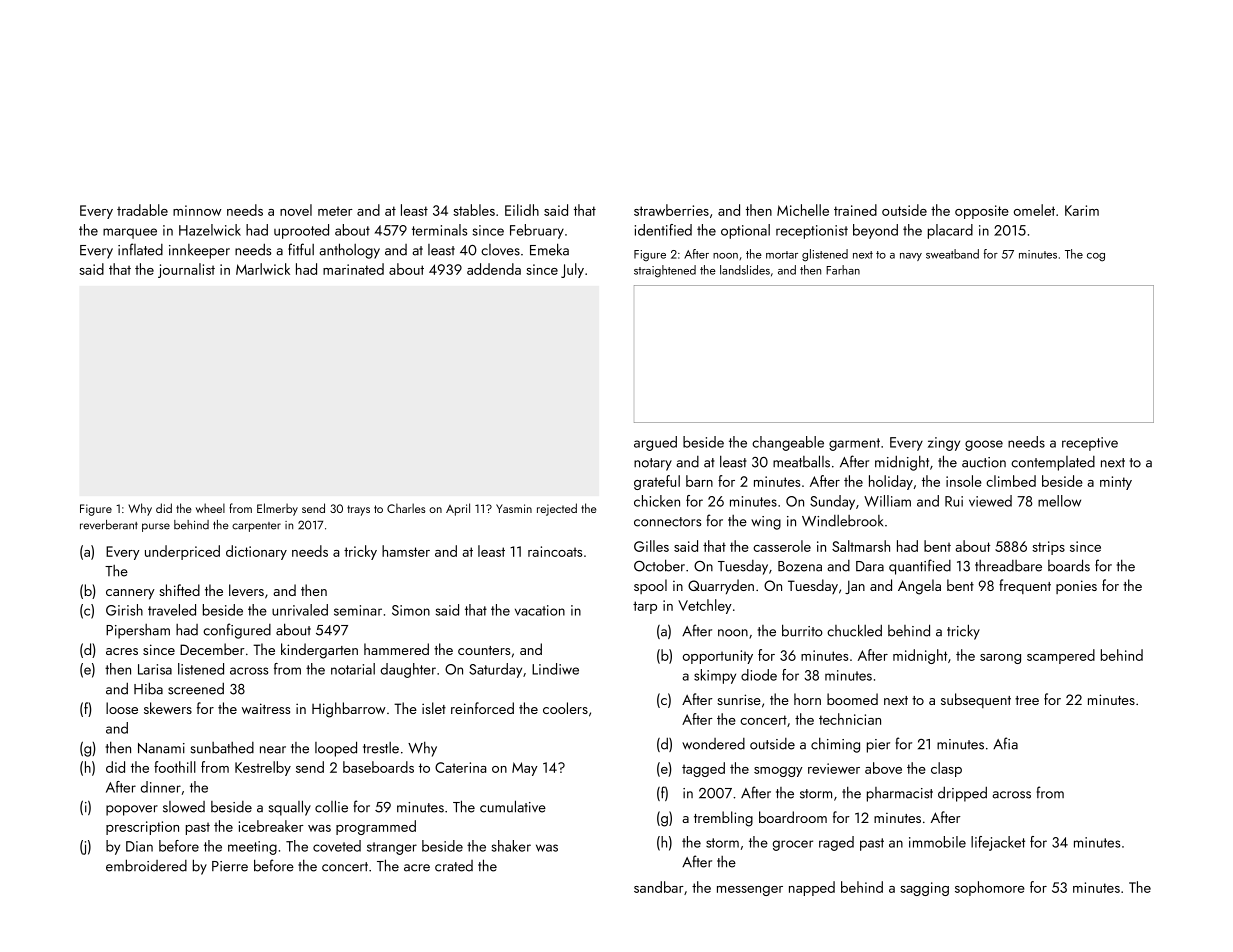 The image size is (1233, 952). What do you see at coordinates (146, 865) in the screenshot?
I see `embroidered` at bounding box center [146, 865].
